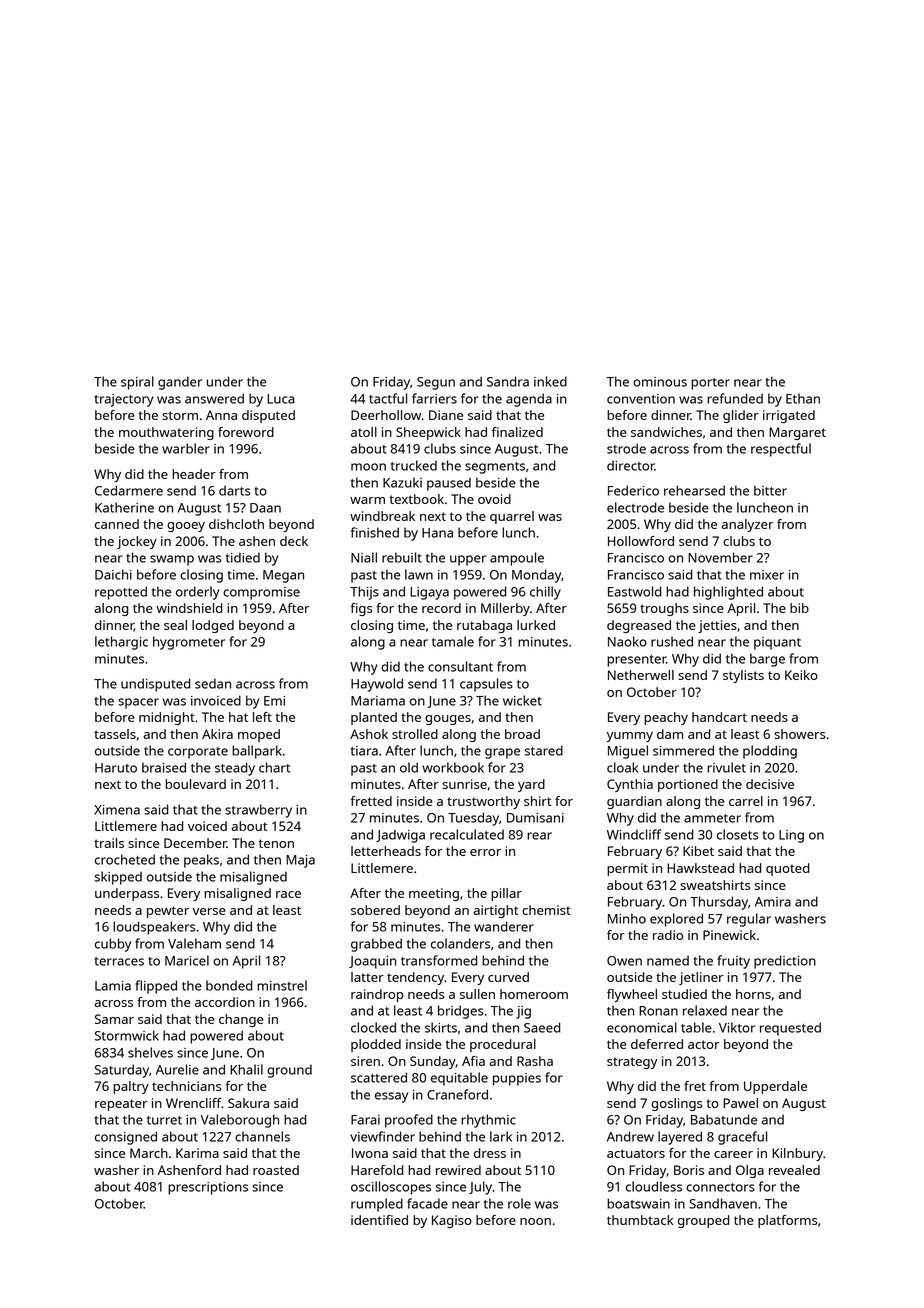 The width and height of the page is (924, 1308). I want to click on left, so click(262, 717).
